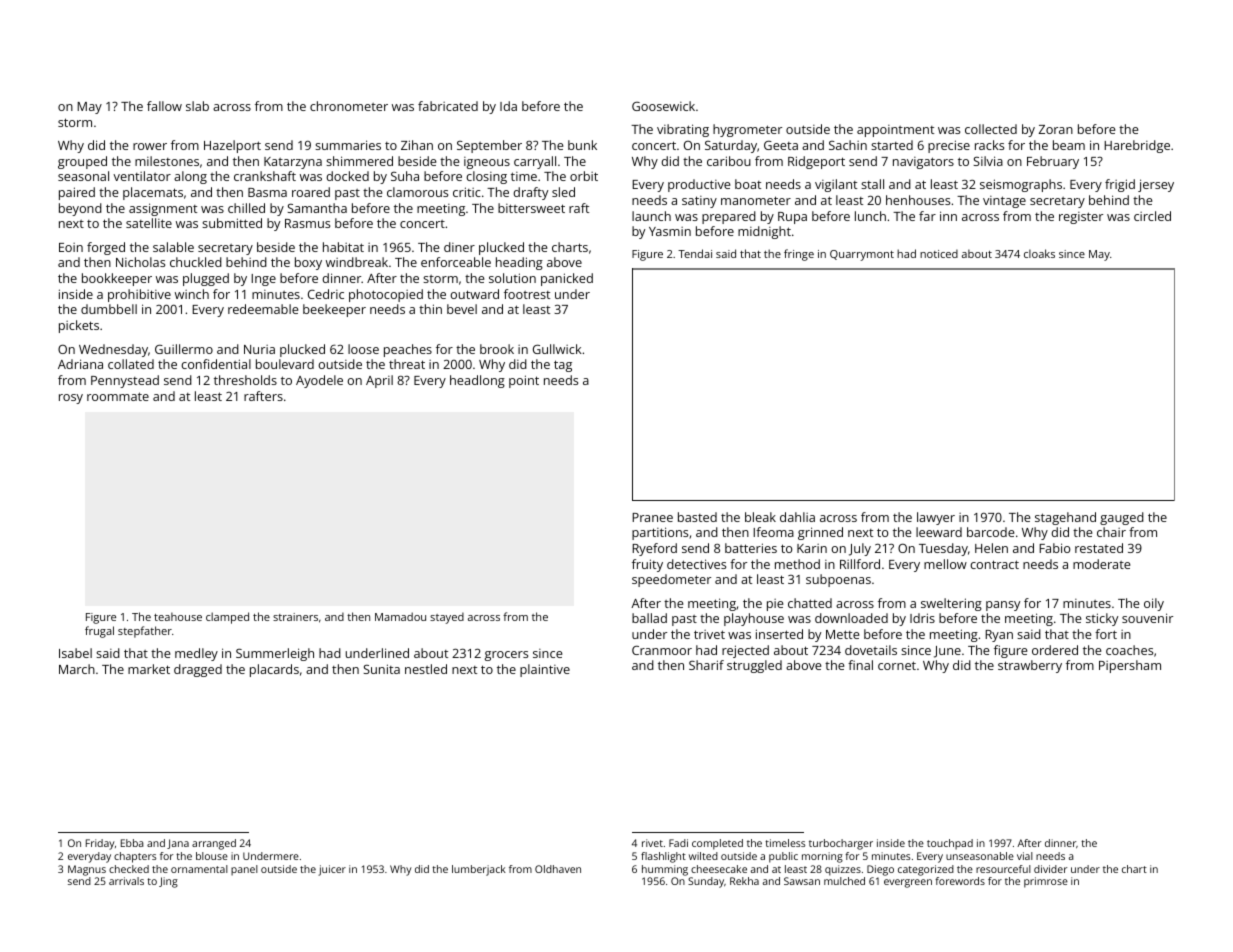  What do you see at coordinates (557, 349) in the document?
I see `Gullwick` at bounding box center [557, 349].
